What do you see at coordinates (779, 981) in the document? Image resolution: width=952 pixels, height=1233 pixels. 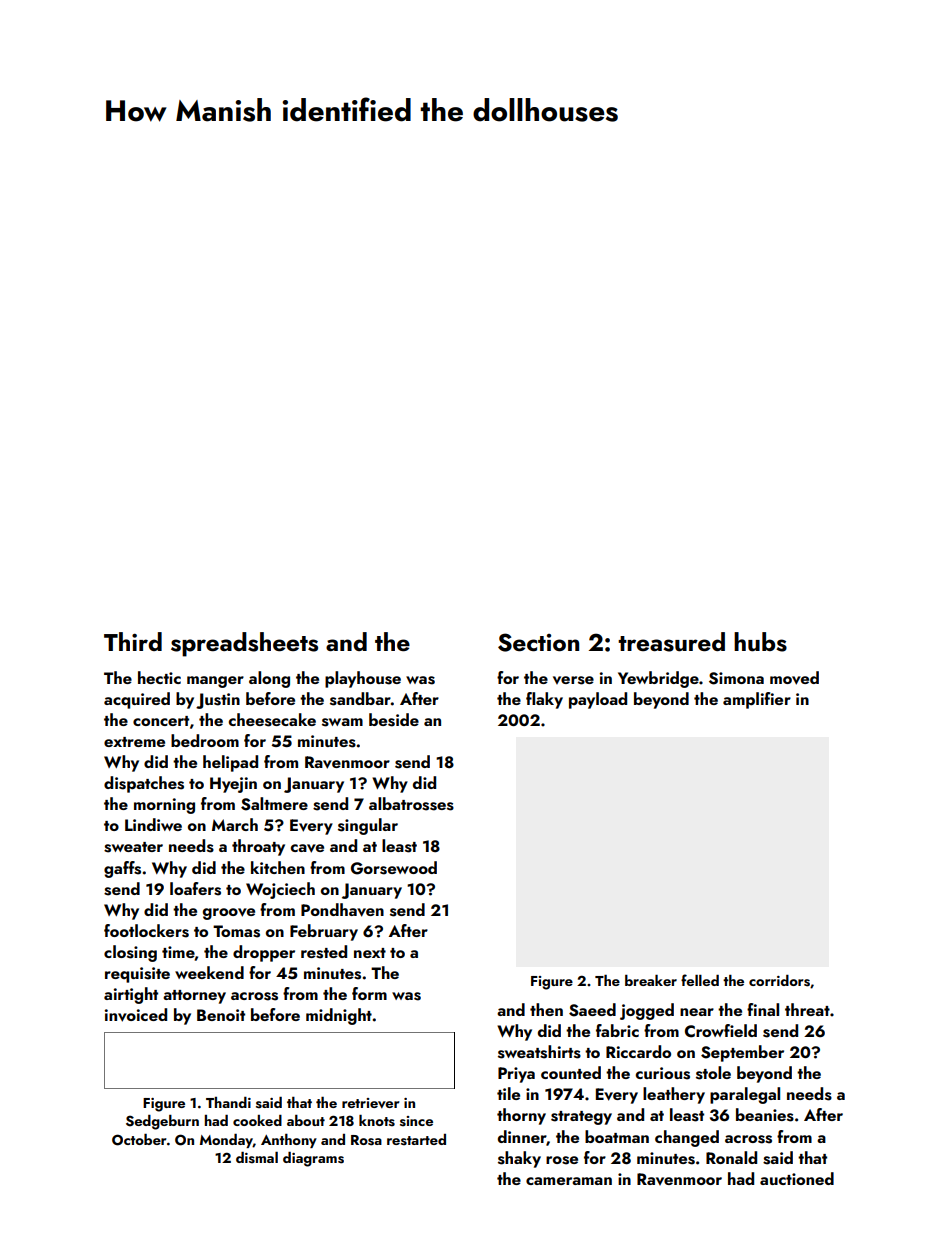 I see `corridors` at bounding box center [779, 981].
